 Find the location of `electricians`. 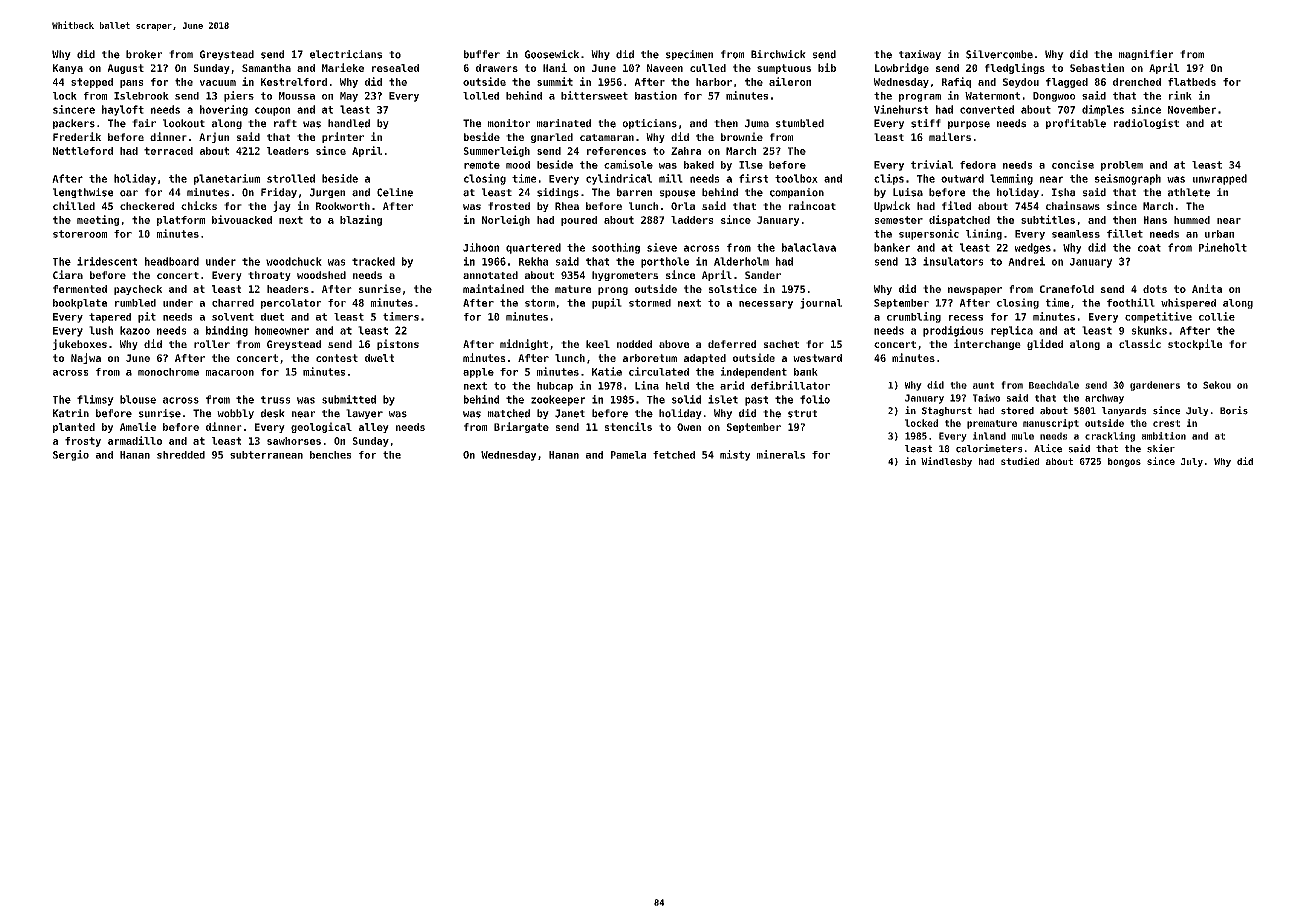

electricians is located at coordinates (346, 54).
